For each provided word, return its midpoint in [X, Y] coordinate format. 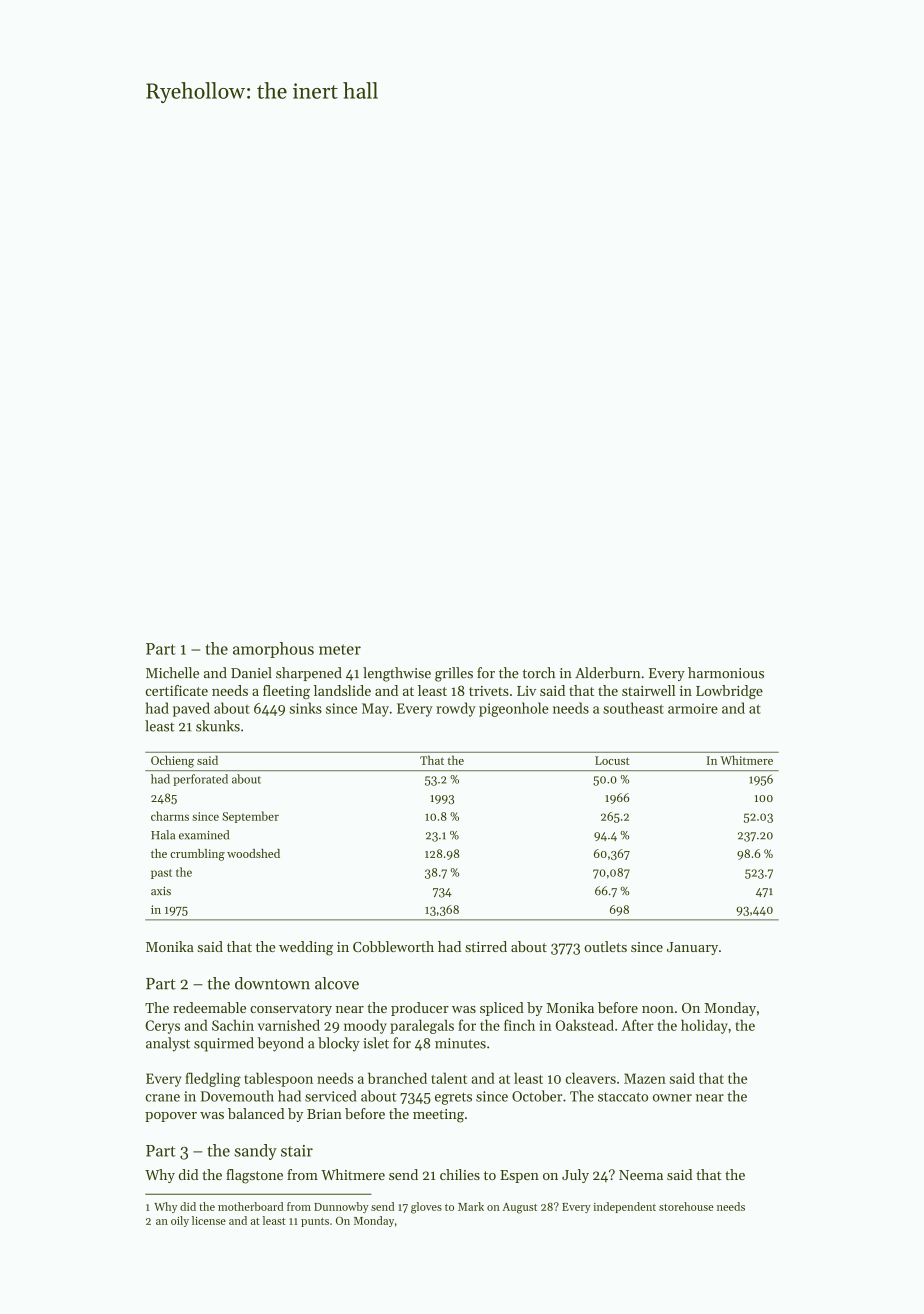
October [537, 1096]
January [692, 948]
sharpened [309, 674]
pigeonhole [514, 709]
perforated [200, 780]
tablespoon [278, 1079]
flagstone [254, 1176]
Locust [612, 760]
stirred [486, 946]
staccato [623, 1097]
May [375, 710]
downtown [272, 983]
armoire [693, 708]
